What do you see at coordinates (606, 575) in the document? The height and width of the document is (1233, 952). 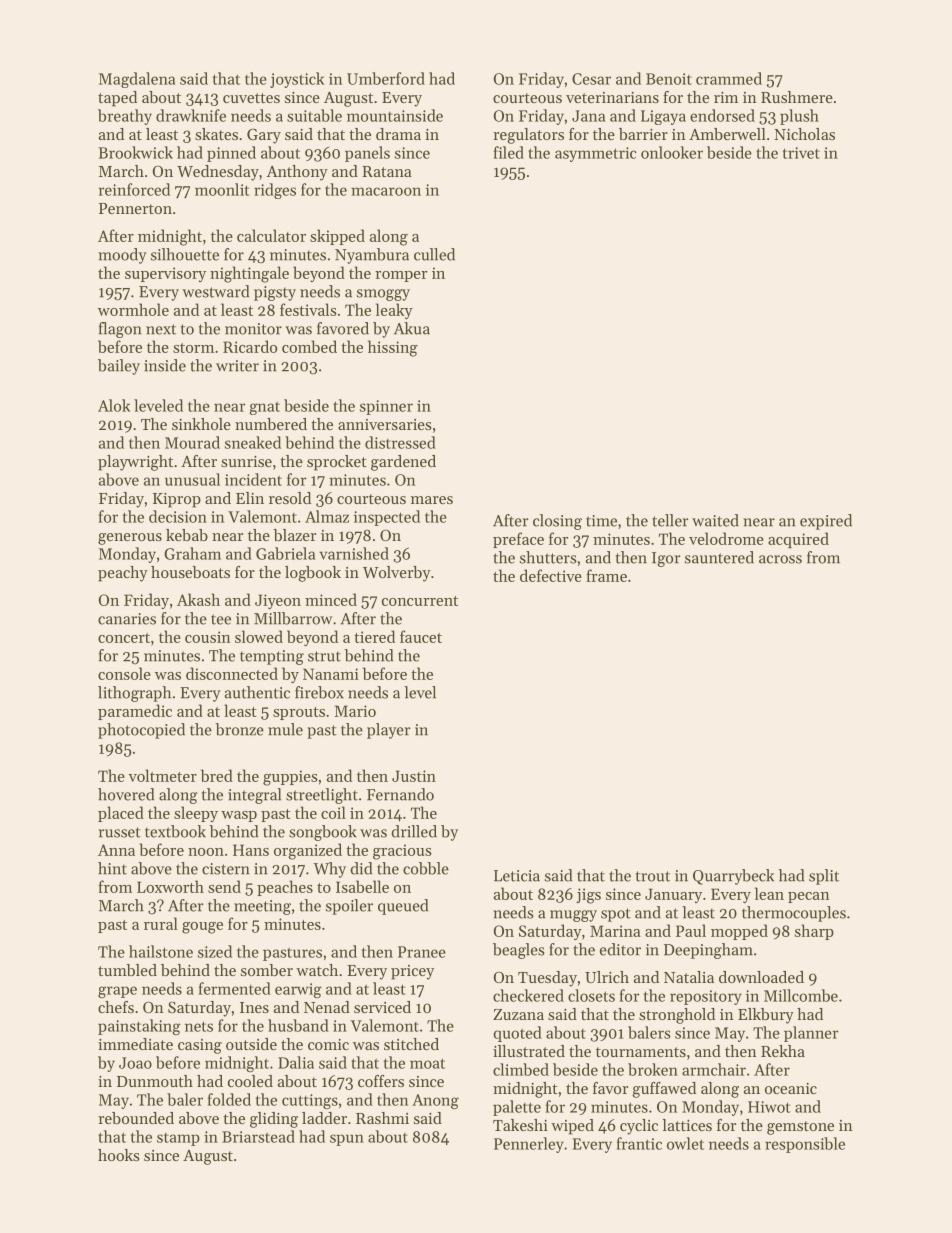 I see `frame` at bounding box center [606, 575].
